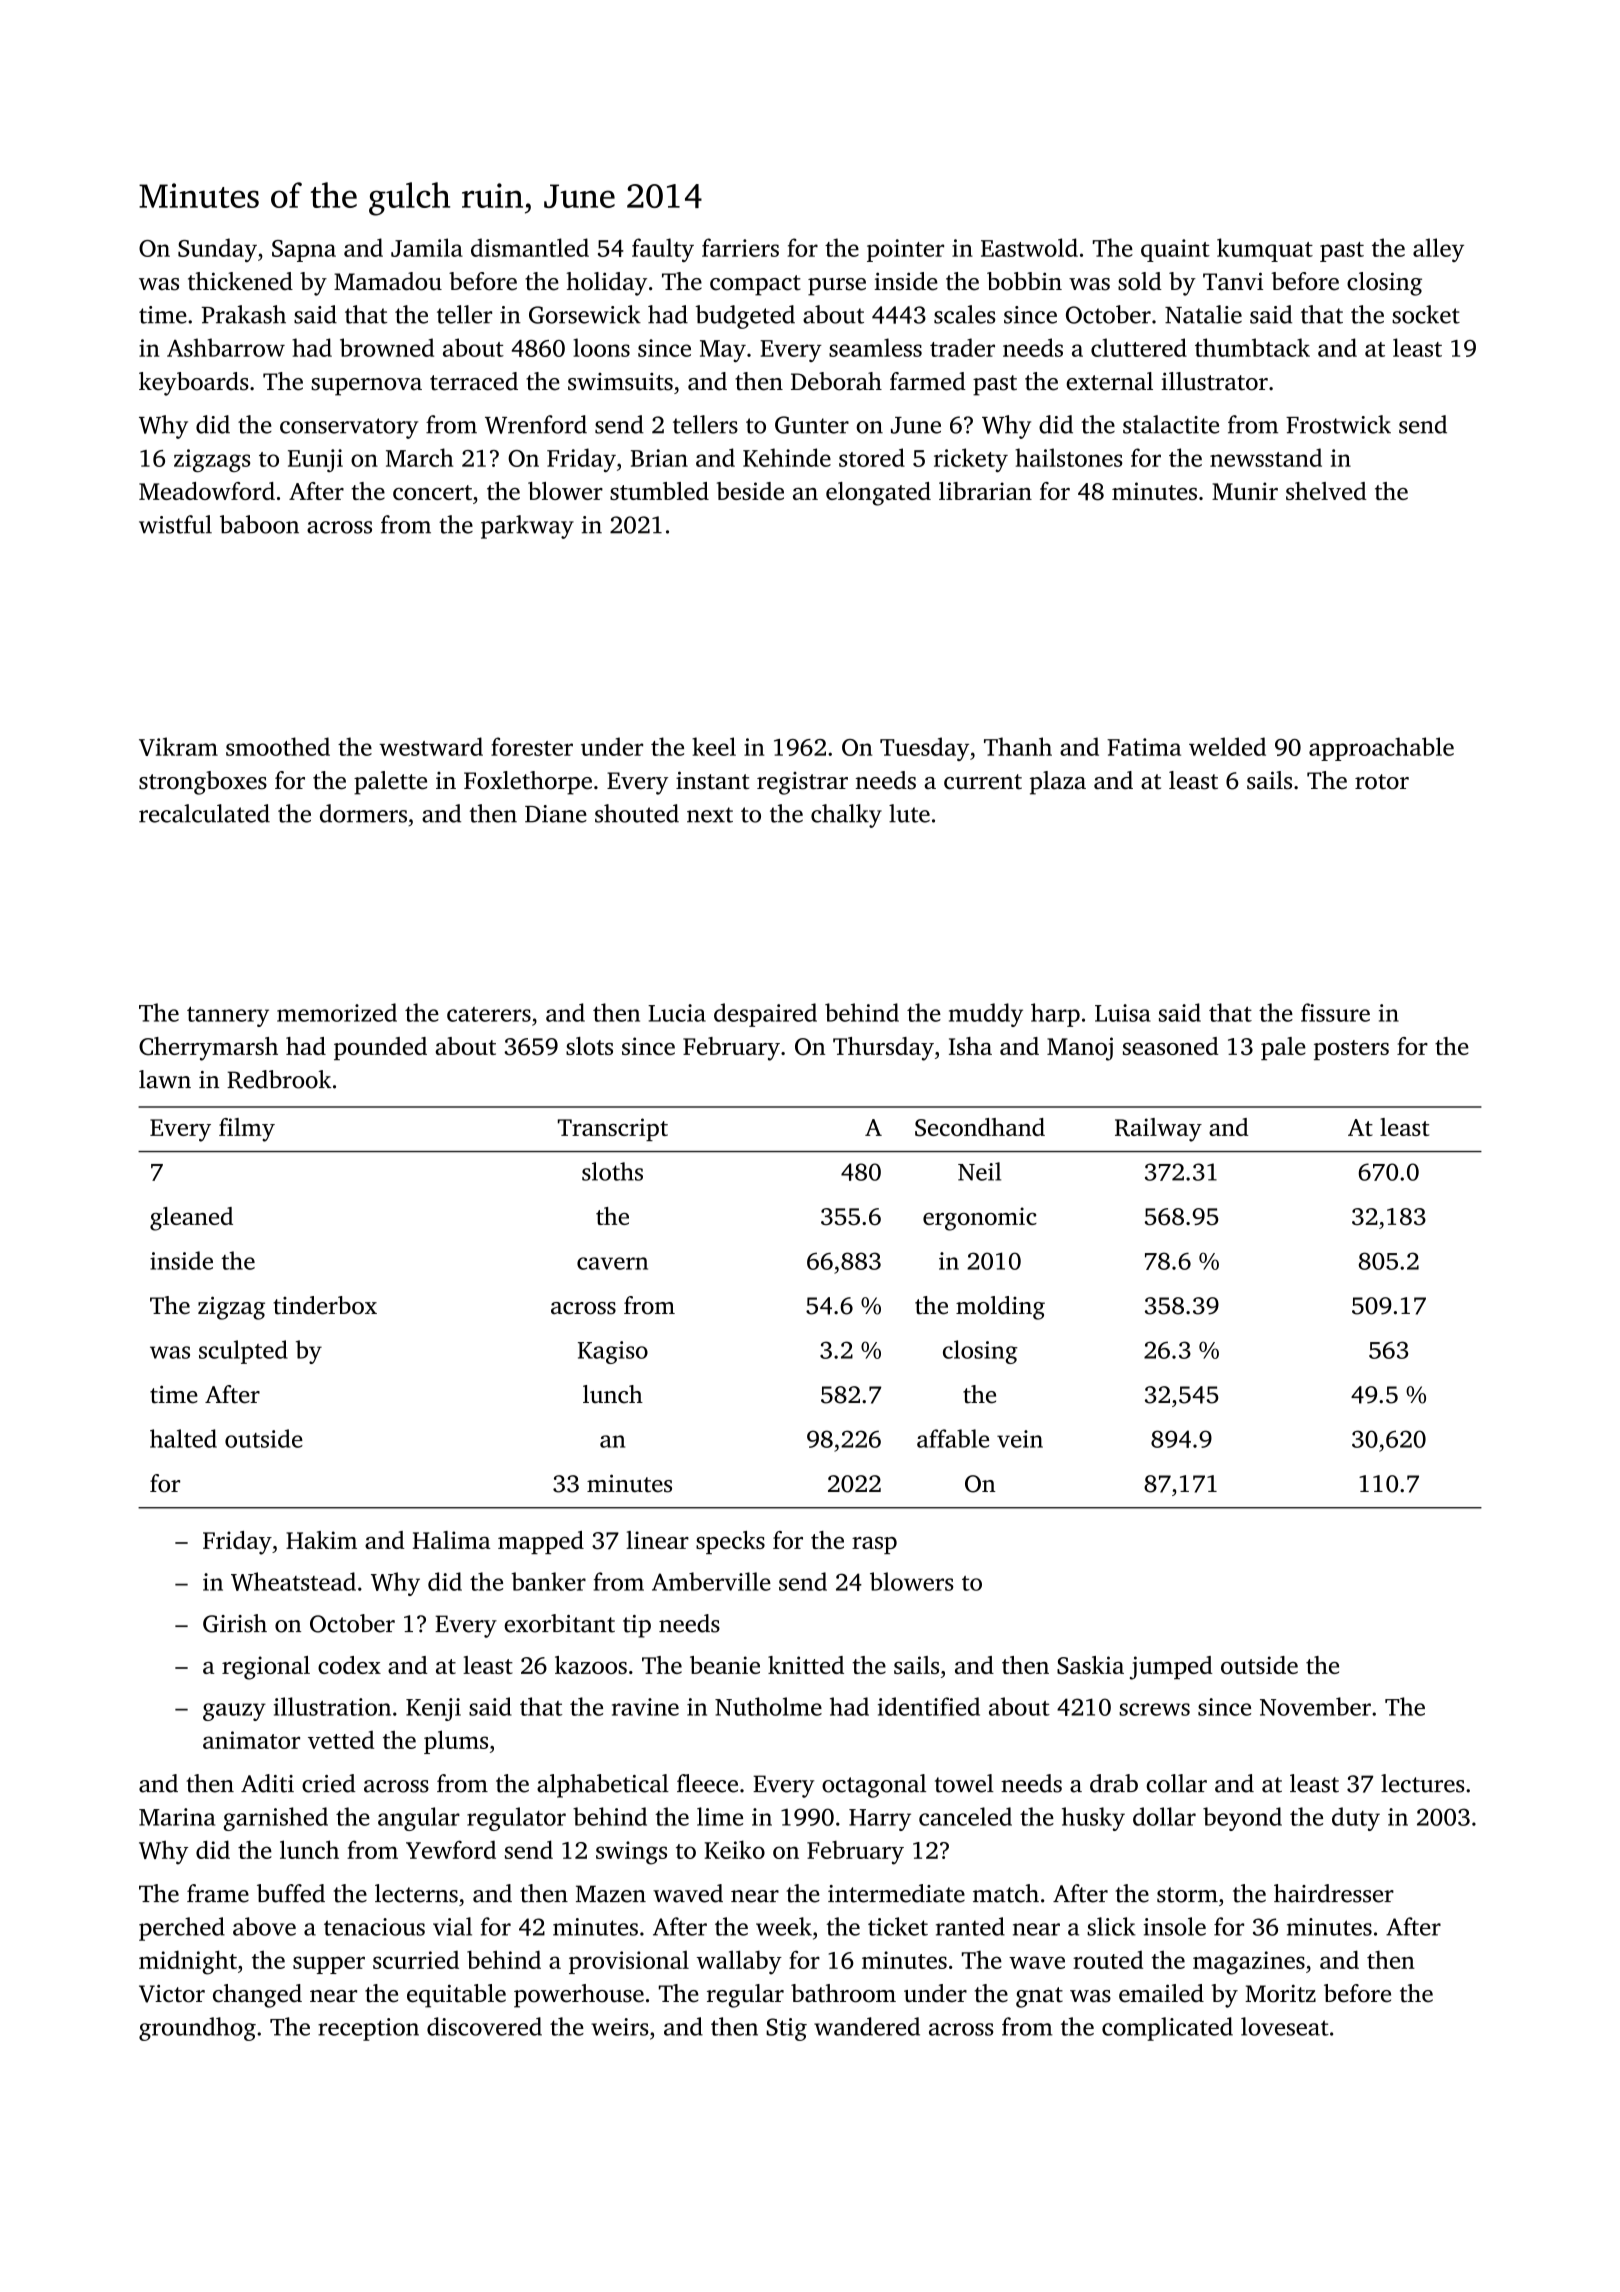 This image has width=1620, height=2292. I want to click on tannery, so click(228, 1016).
